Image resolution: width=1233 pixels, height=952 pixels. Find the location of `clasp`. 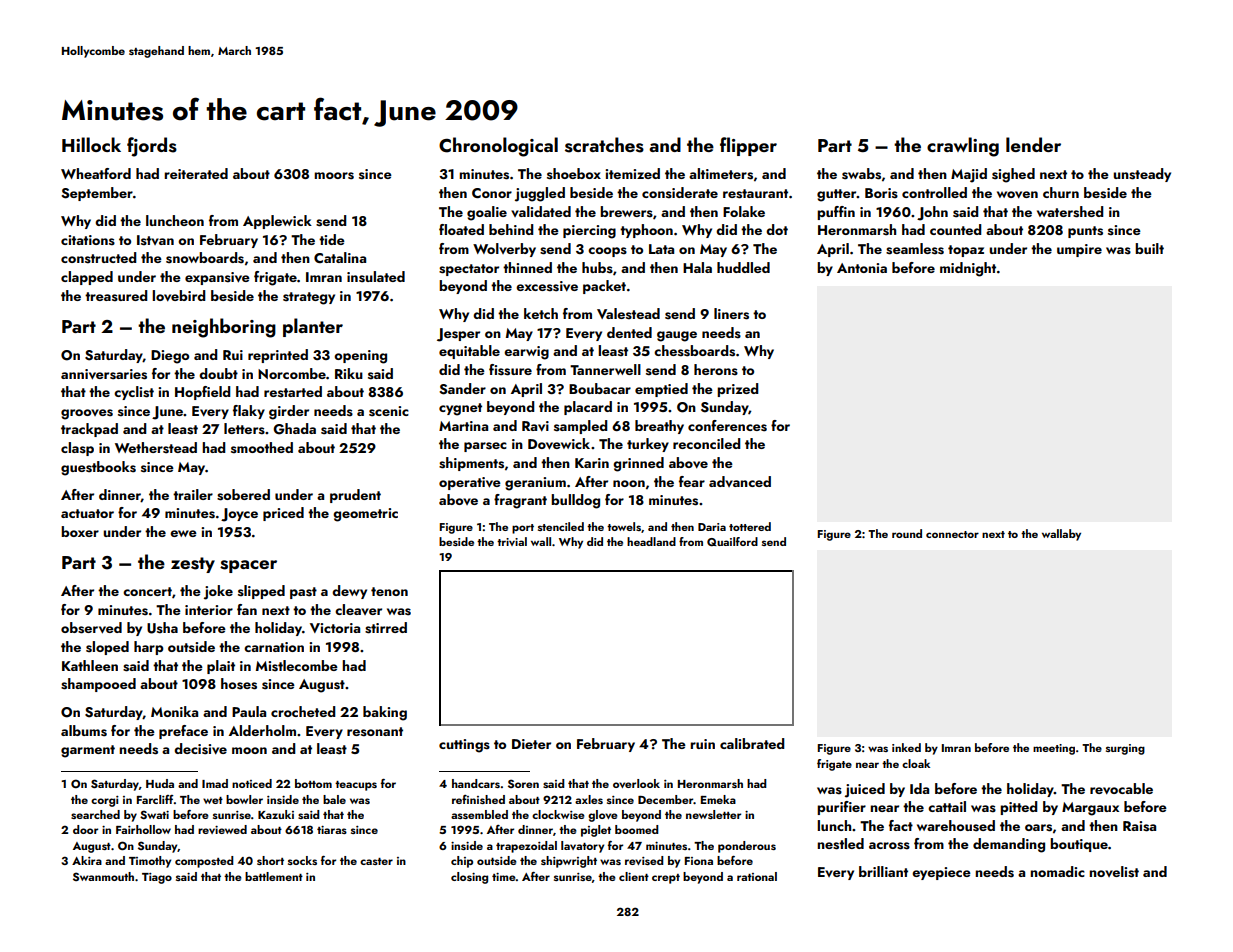

clasp is located at coordinates (77, 449).
